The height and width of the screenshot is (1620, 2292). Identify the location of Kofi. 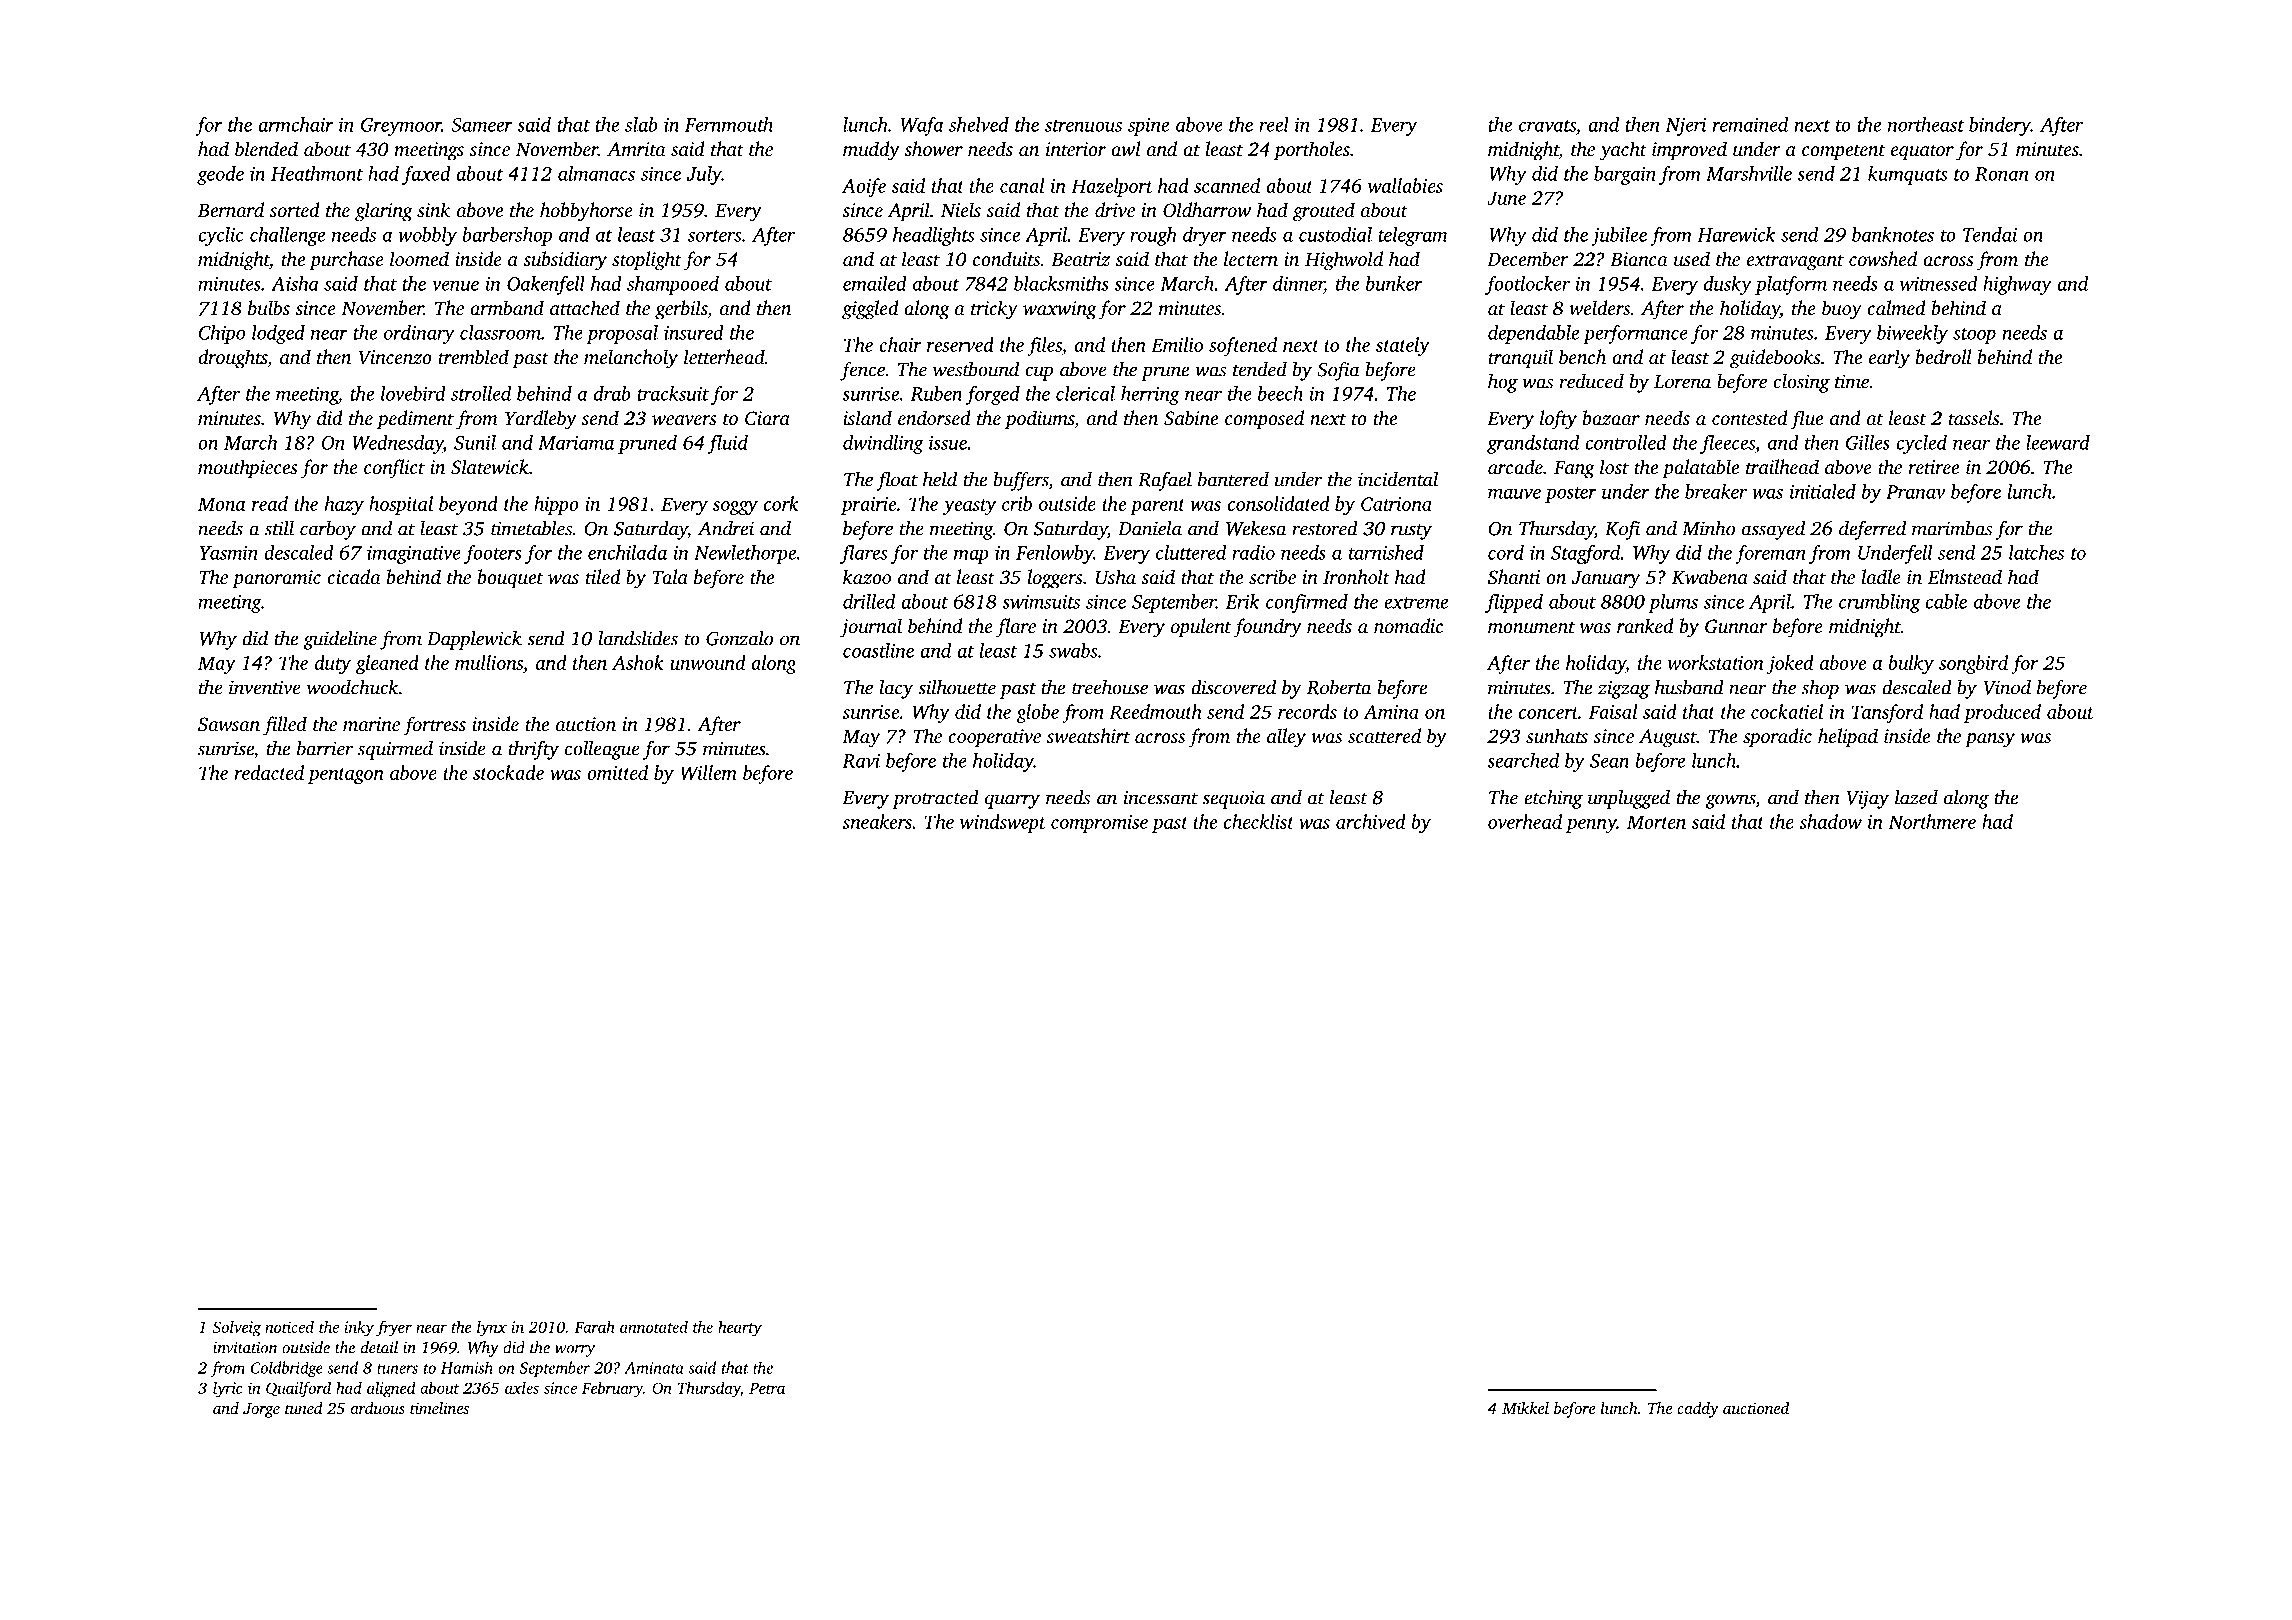
(1622, 530).
